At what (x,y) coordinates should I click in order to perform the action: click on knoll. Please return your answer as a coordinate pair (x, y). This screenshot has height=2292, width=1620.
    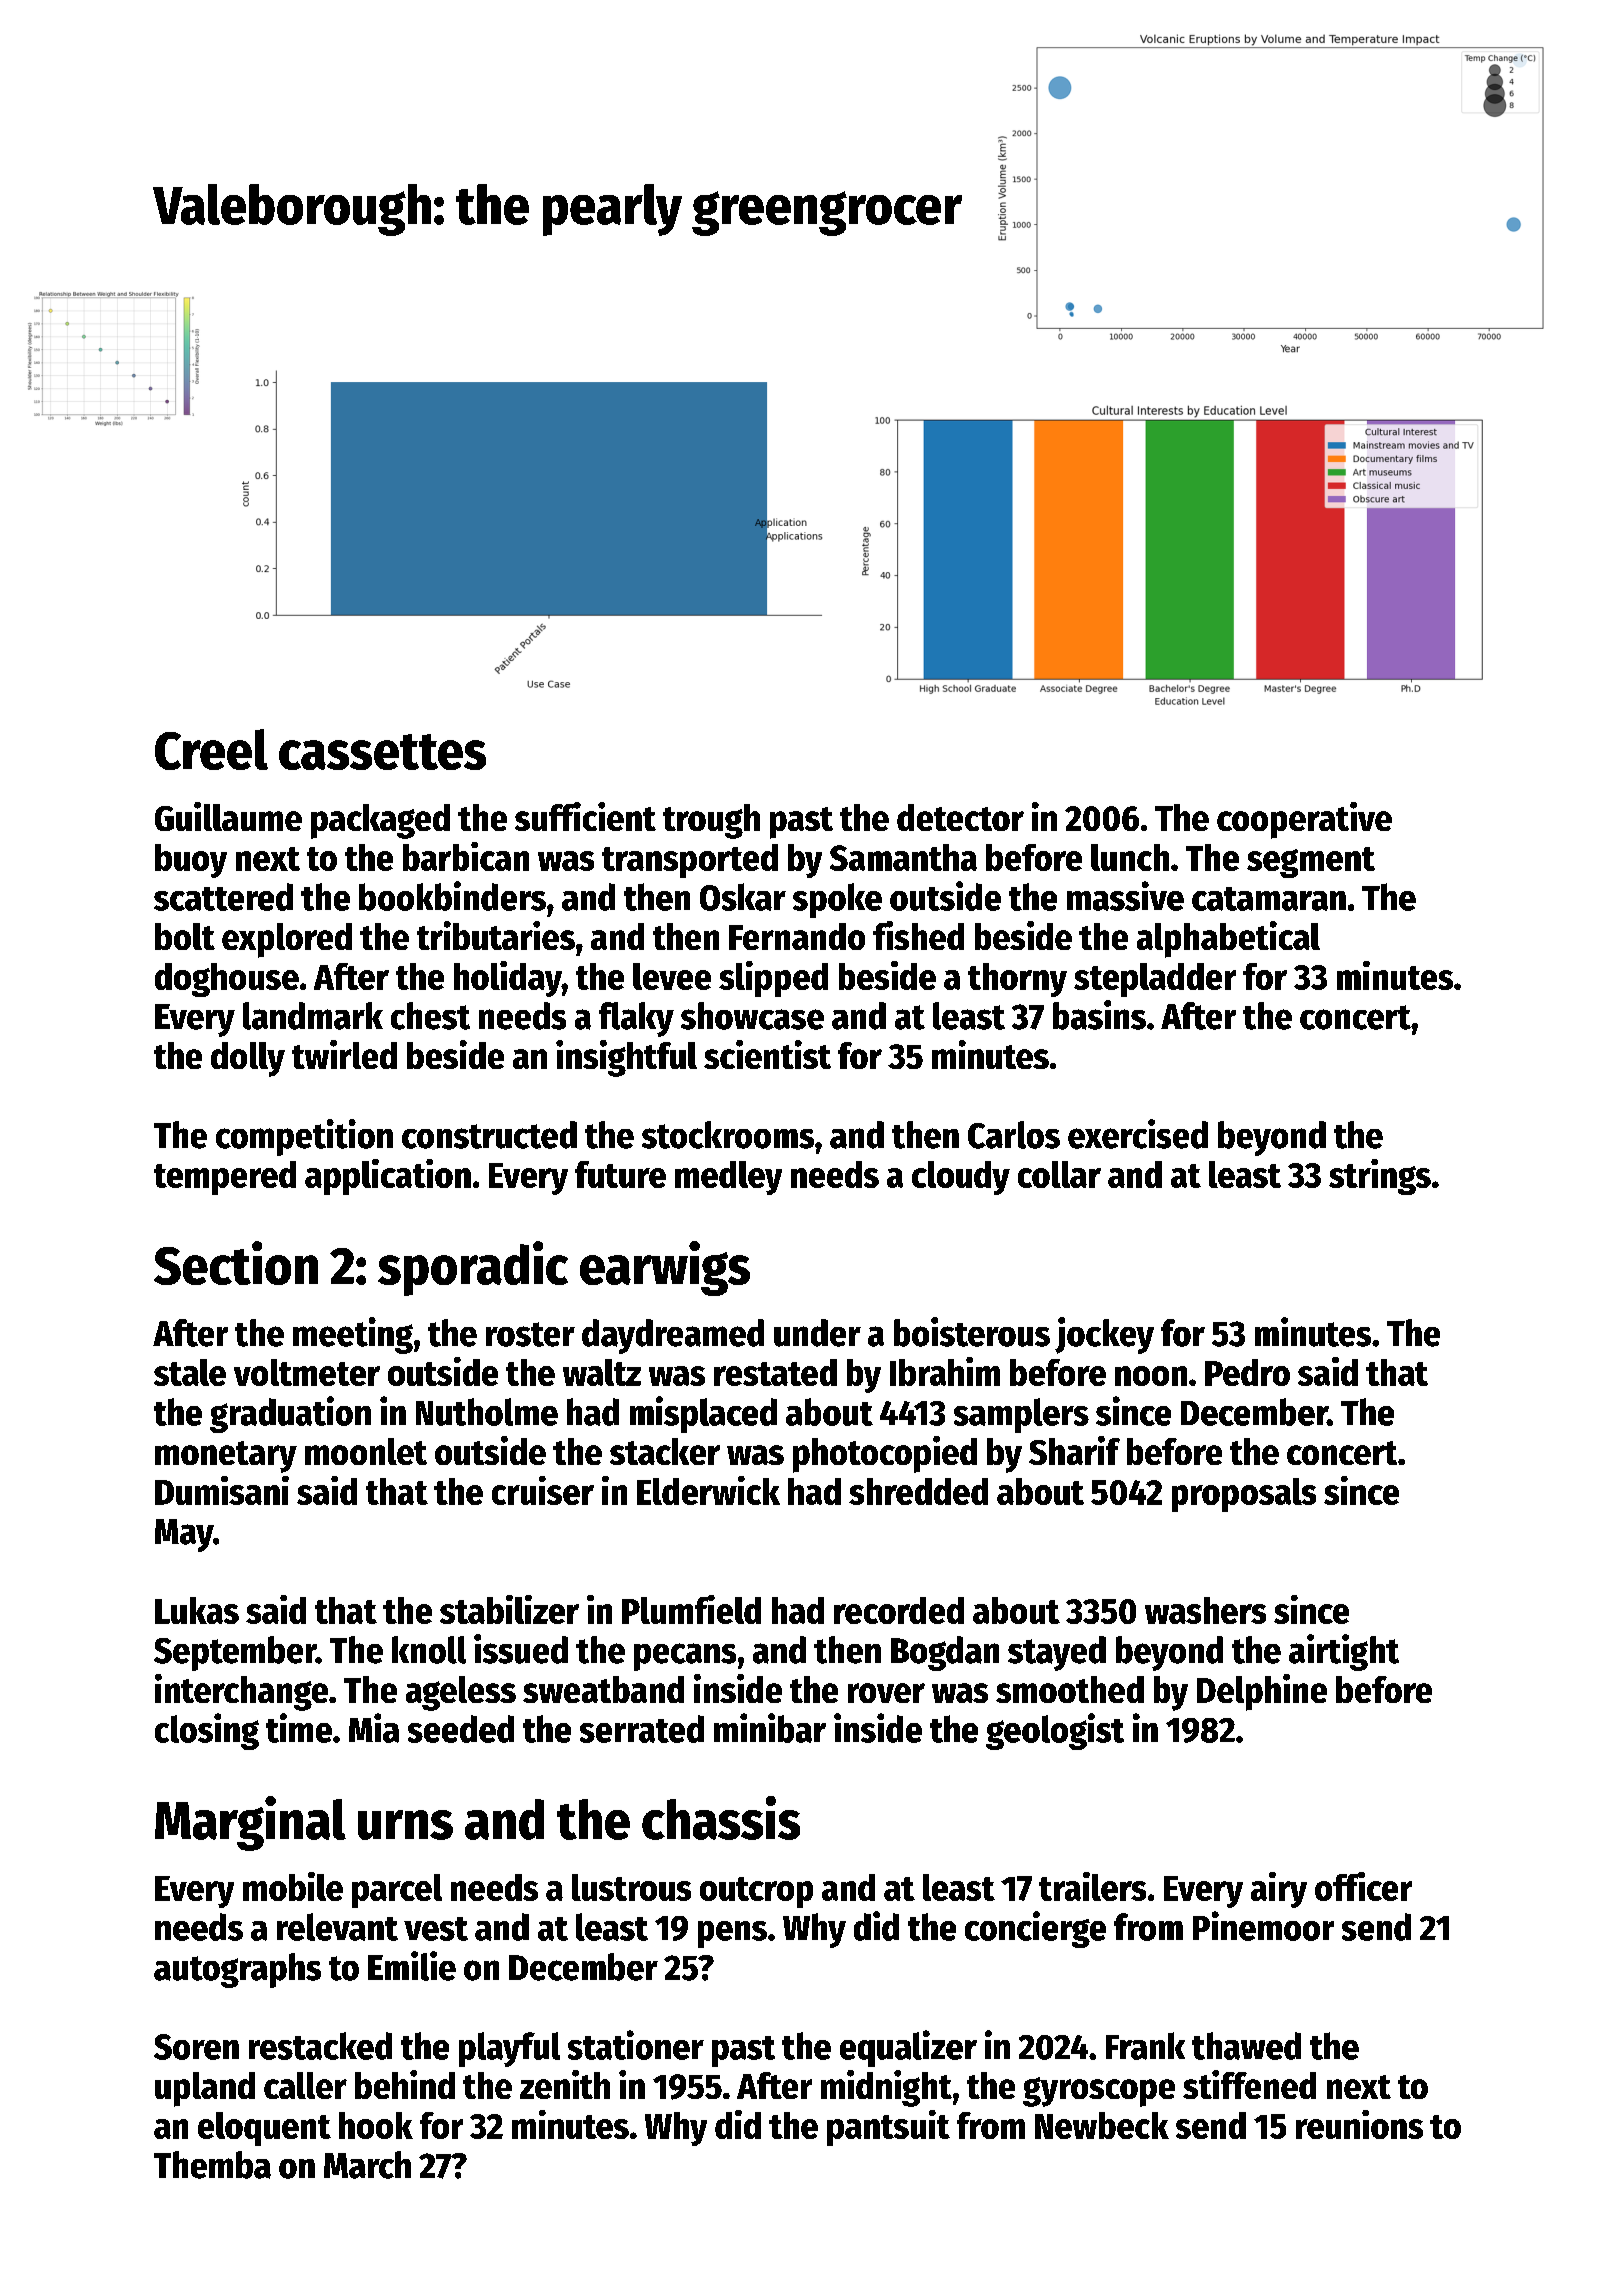
    Looking at the image, I should click on (429, 1650).
